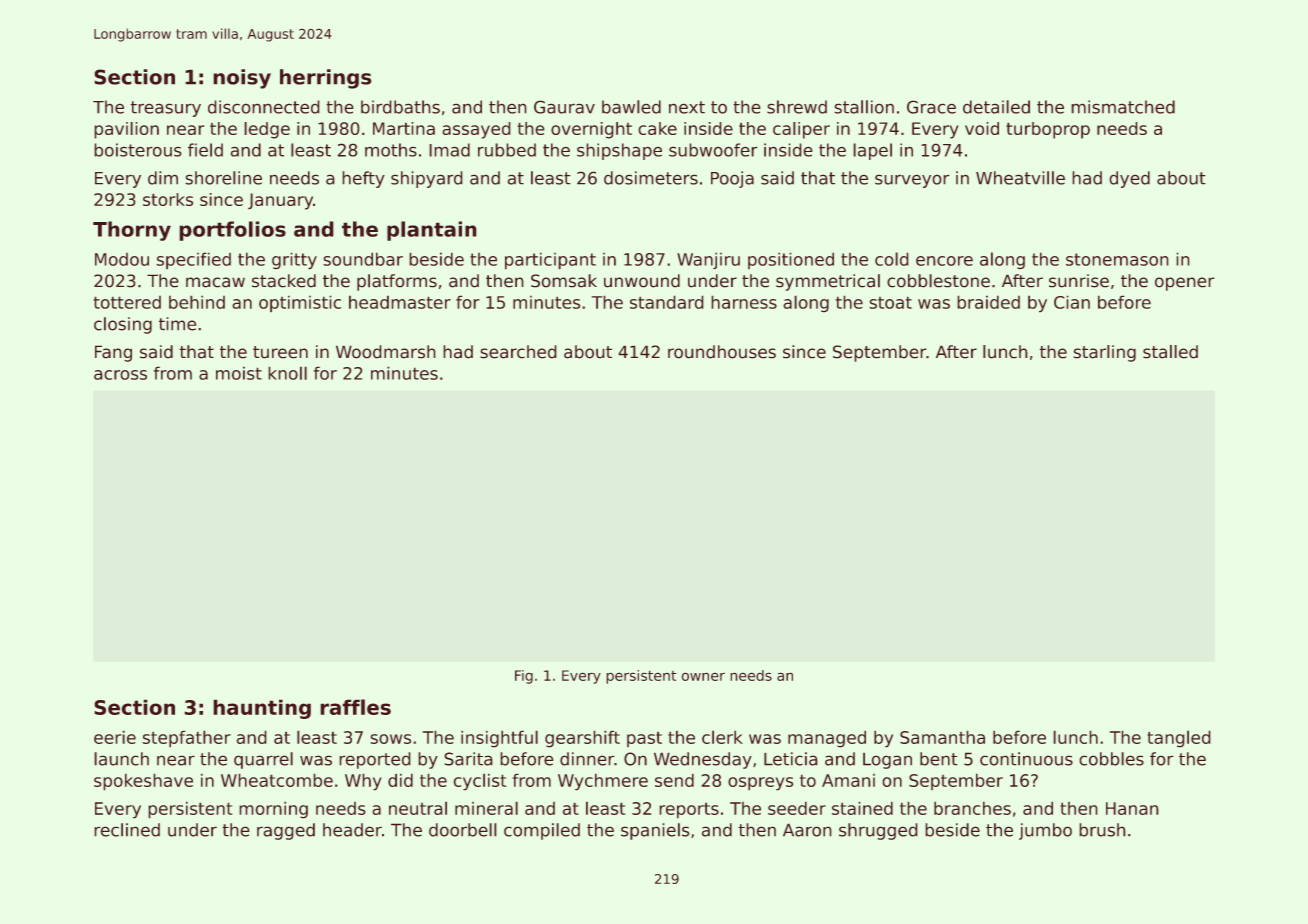 This screenshot has height=924, width=1308. I want to click on next, so click(687, 107).
